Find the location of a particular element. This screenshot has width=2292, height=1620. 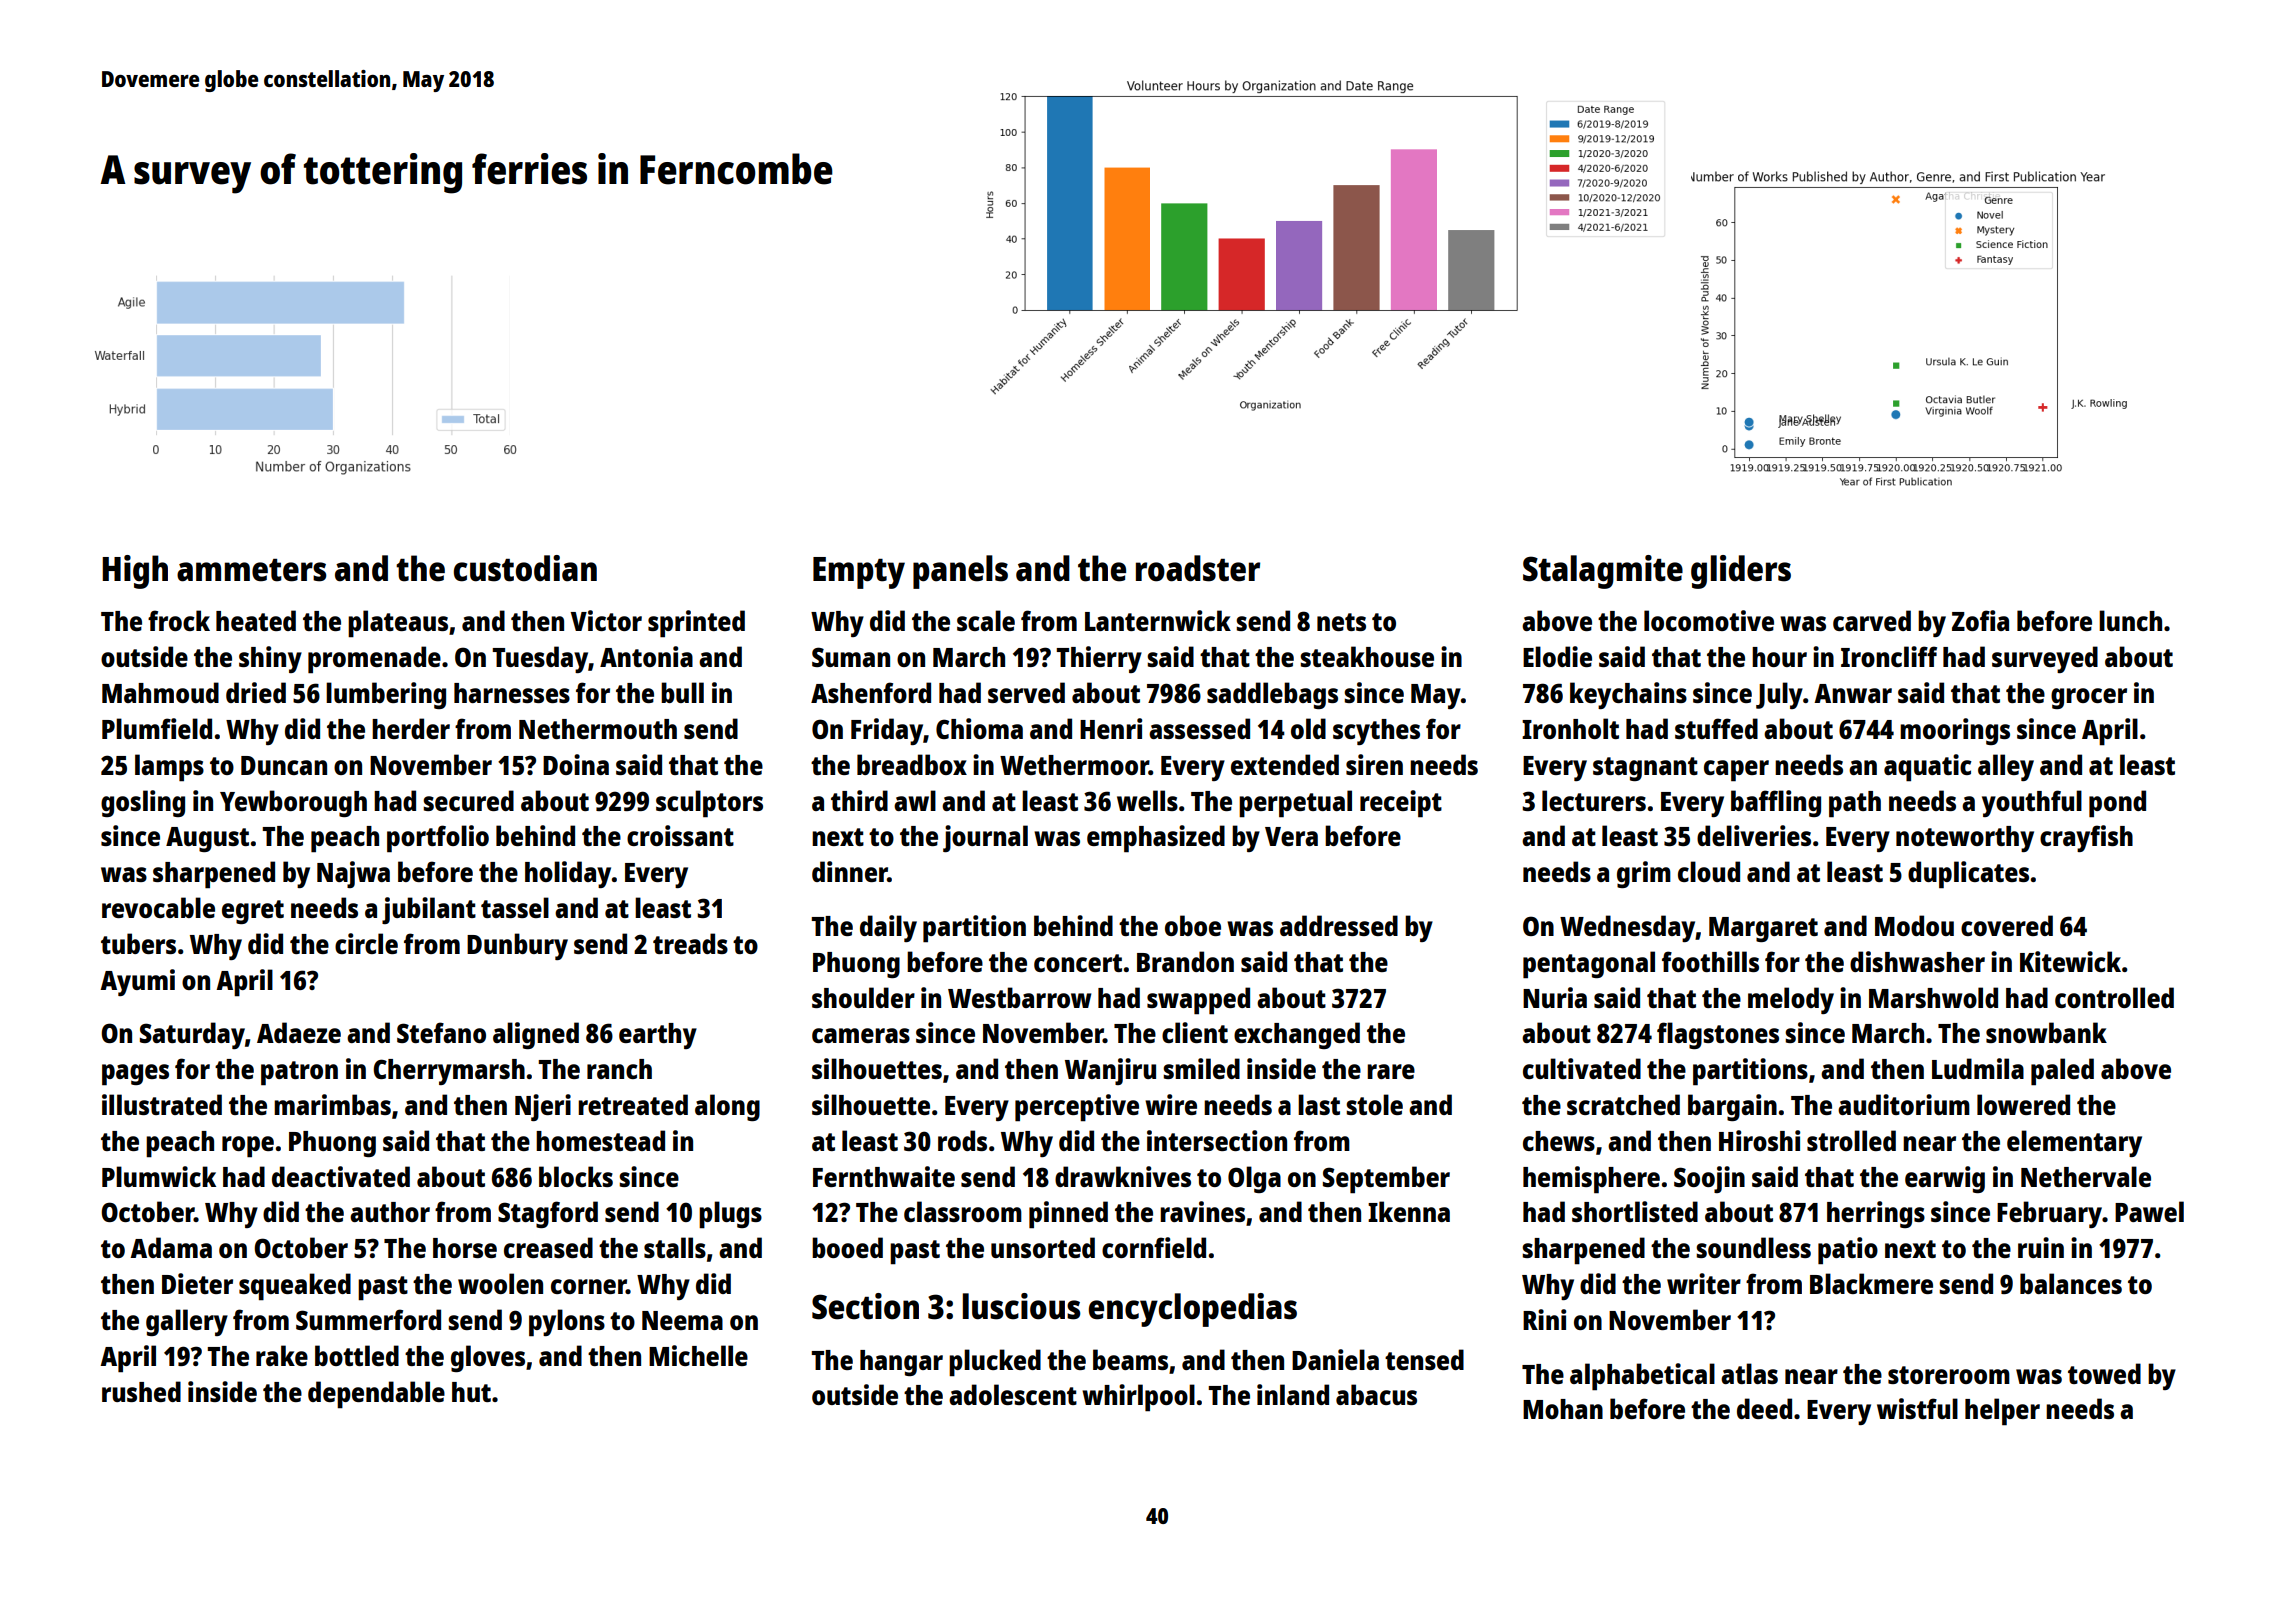

rushed is located at coordinates (141, 1391).
